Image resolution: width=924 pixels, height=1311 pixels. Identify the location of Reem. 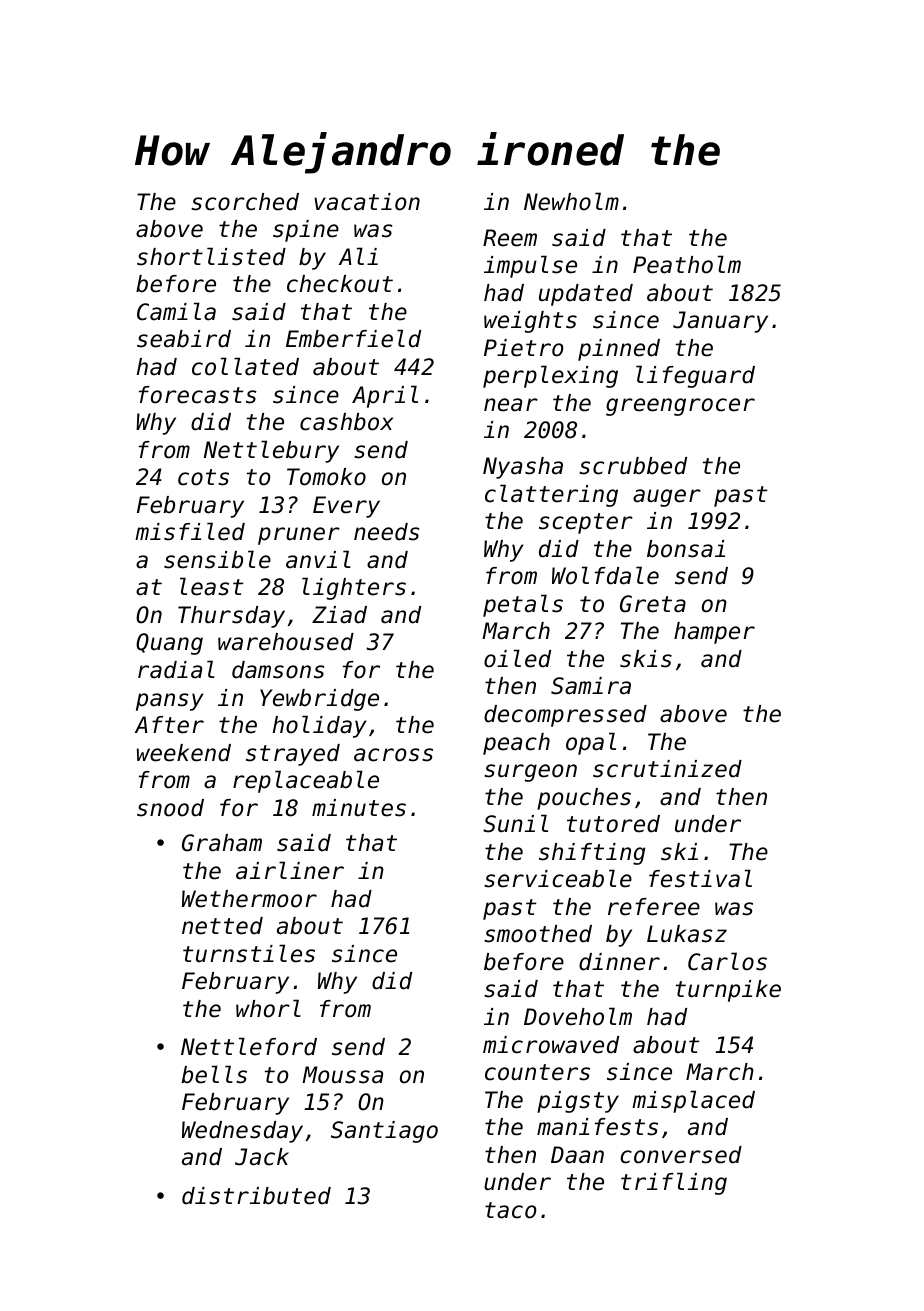
(510, 238).
